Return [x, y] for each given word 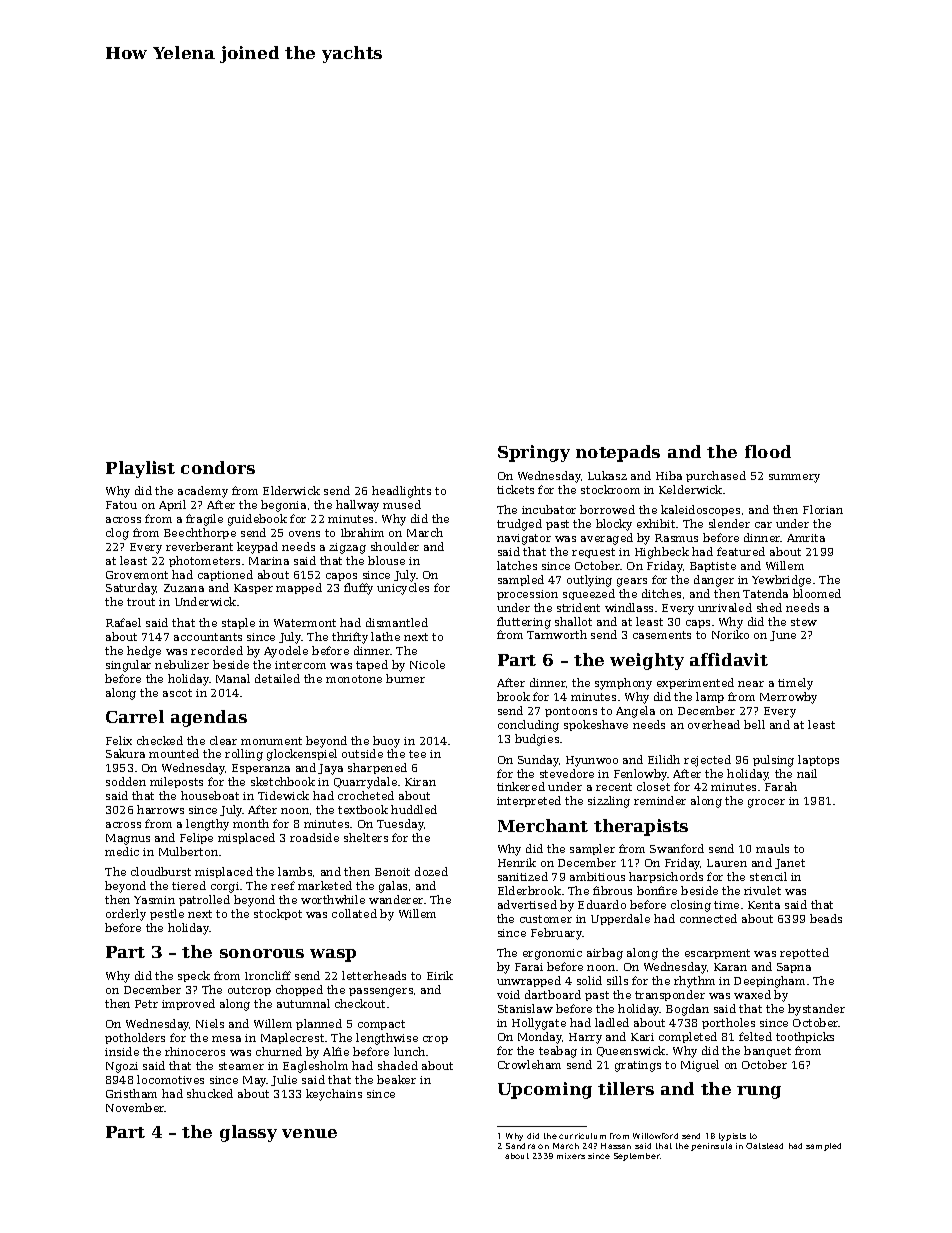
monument [271, 741]
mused [402, 504]
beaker [396, 1079]
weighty [647, 661]
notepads [618, 453]
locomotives [170, 1079]
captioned [225, 575]
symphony [623, 684]
